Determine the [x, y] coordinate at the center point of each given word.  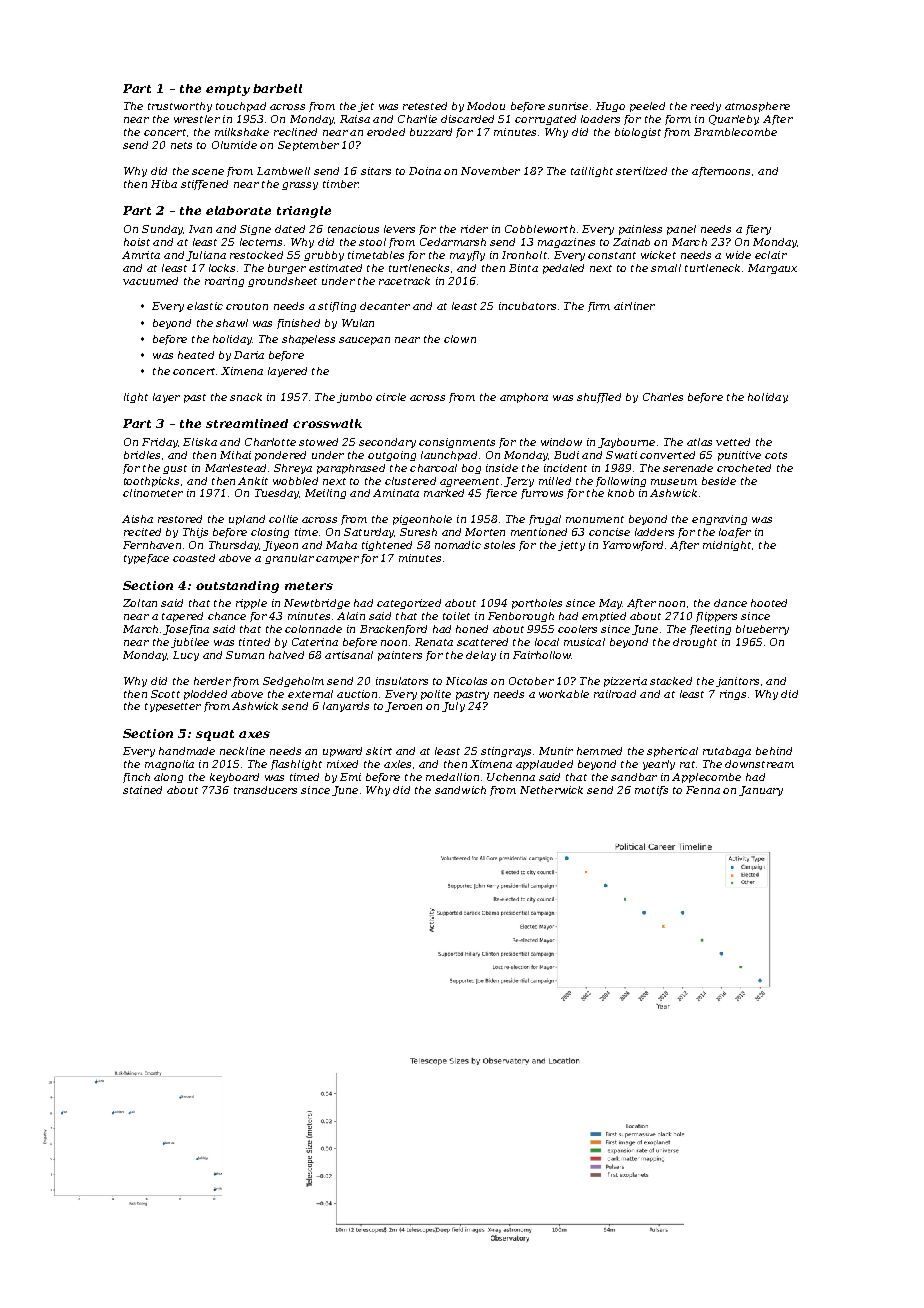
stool [372, 242]
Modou [486, 106]
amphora [524, 398]
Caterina [315, 642]
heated [196, 355]
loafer [735, 533]
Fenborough [521, 617]
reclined [295, 132]
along [168, 778]
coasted [194, 558]
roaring [224, 282]
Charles [663, 397]
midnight [727, 546]
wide [738, 255]
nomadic [458, 545]
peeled [647, 107]
